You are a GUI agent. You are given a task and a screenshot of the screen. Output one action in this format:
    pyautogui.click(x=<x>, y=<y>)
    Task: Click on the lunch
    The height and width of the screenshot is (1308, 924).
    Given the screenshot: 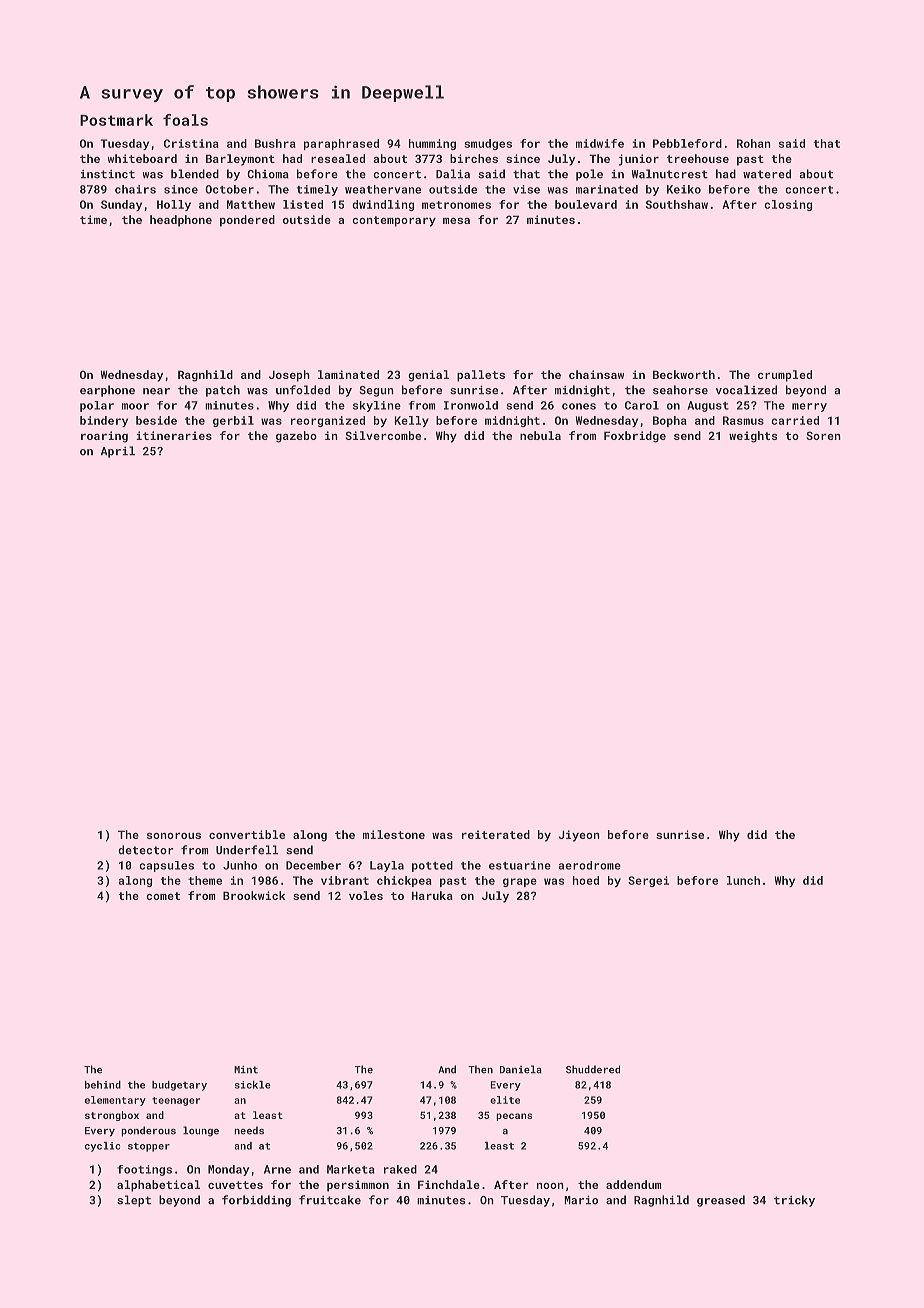 What is the action you would take?
    pyautogui.click(x=743, y=880)
